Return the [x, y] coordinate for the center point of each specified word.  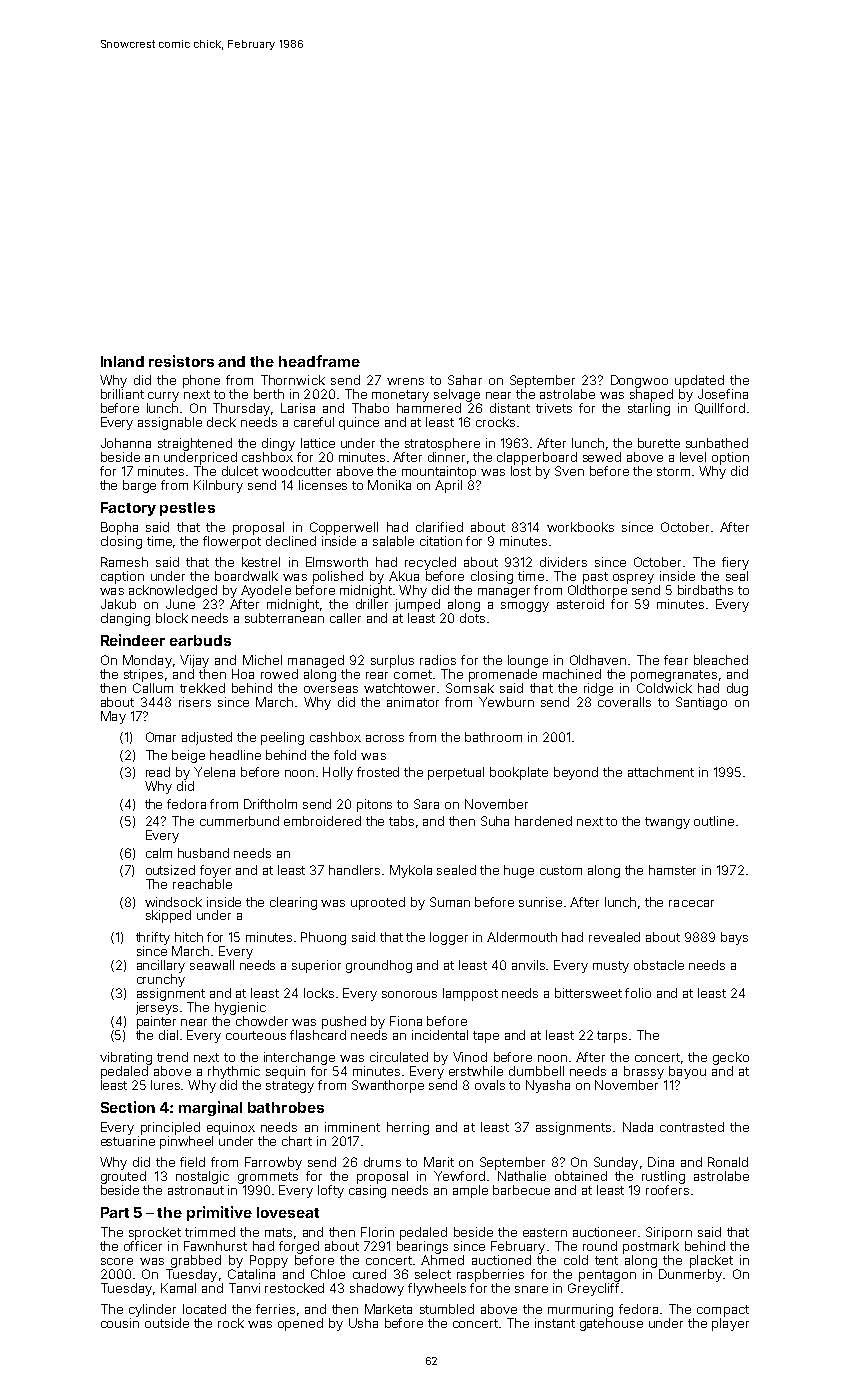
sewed [602, 457]
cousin [120, 1323]
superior [316, 966]
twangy [667, 823]
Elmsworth [337, 562]
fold [345, 755]
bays [734, 938]
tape [486, 1037]
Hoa [243, 674]
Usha [363, 1323]
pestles [187, 509]
